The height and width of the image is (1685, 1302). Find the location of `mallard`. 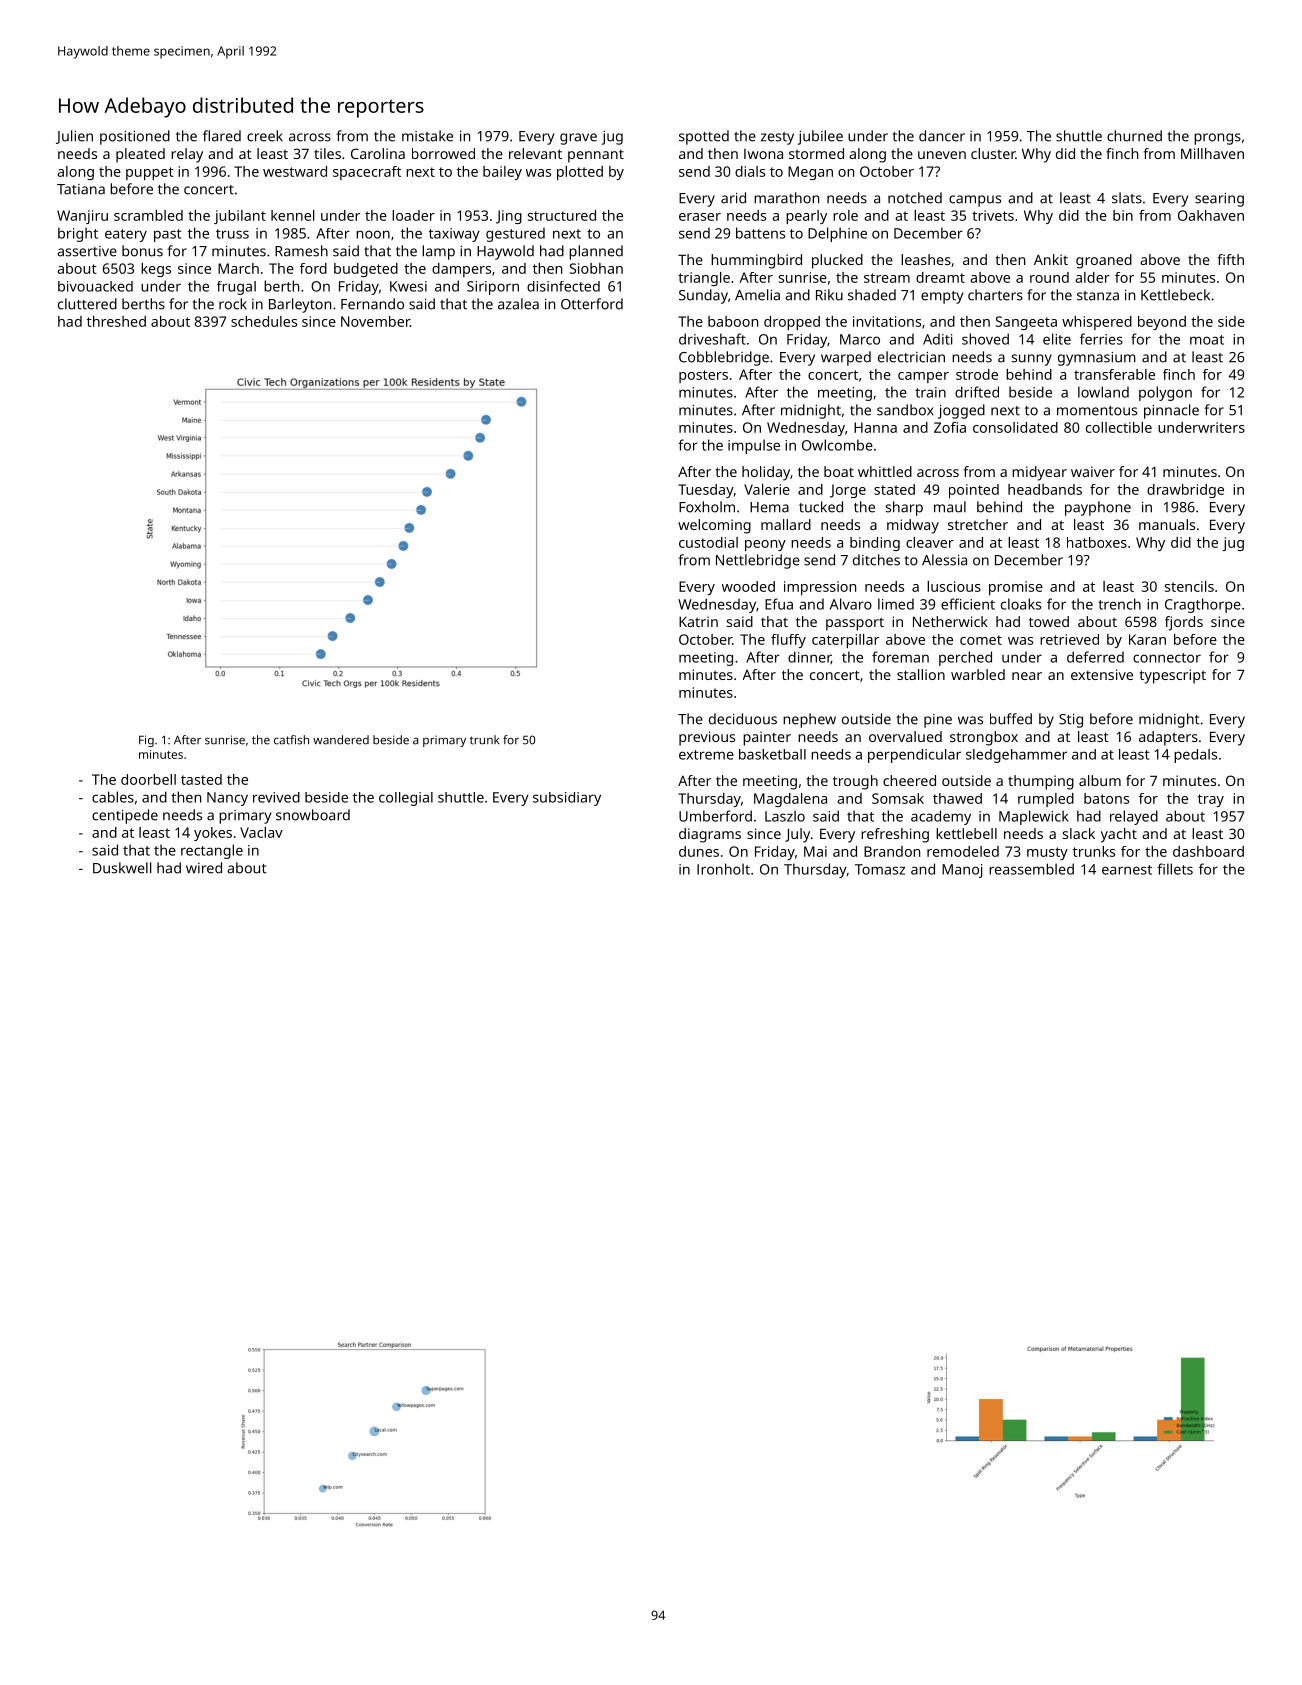

mallard is located at coordinates (786, 524).
